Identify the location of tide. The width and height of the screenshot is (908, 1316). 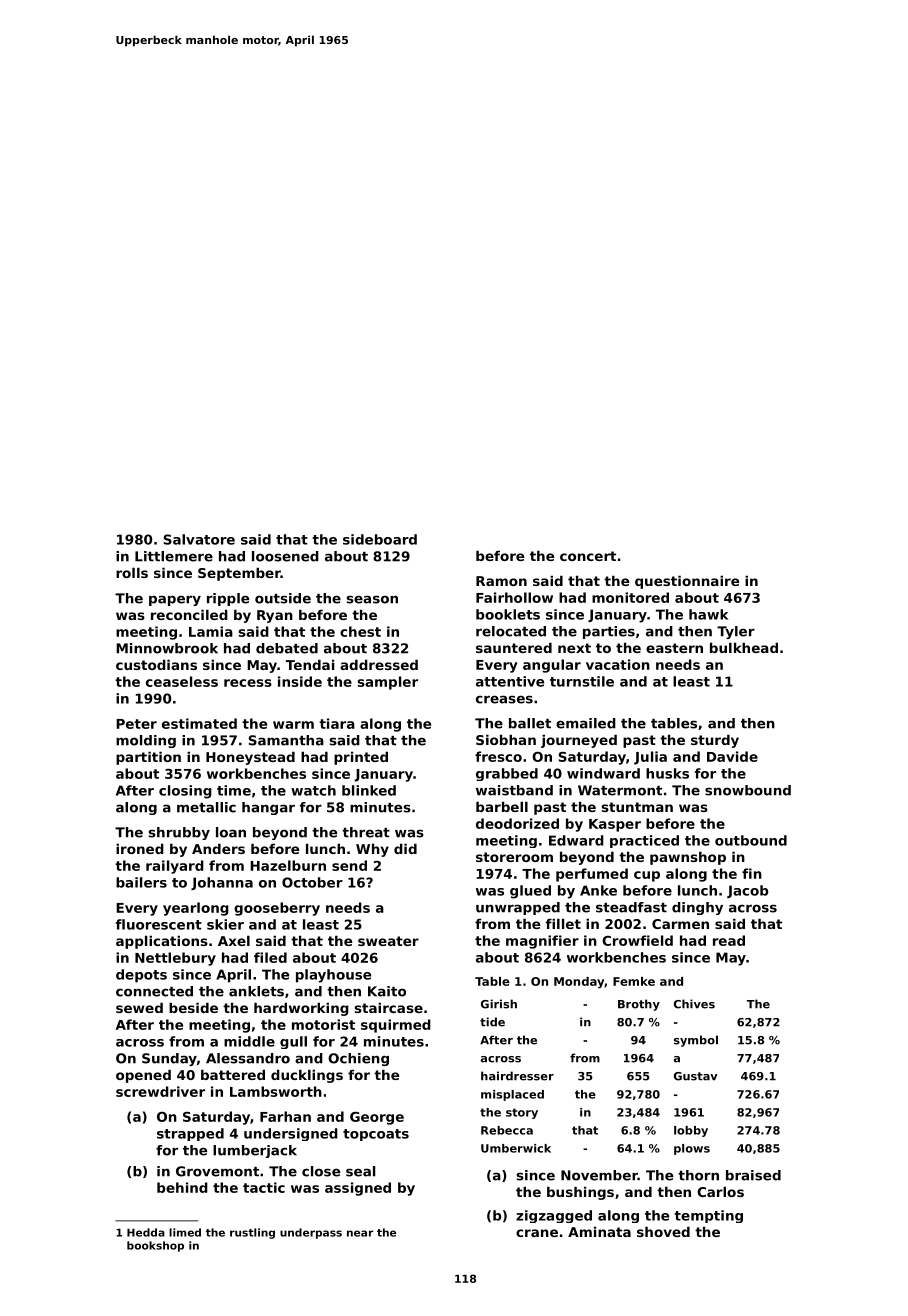
(492, 1022).
